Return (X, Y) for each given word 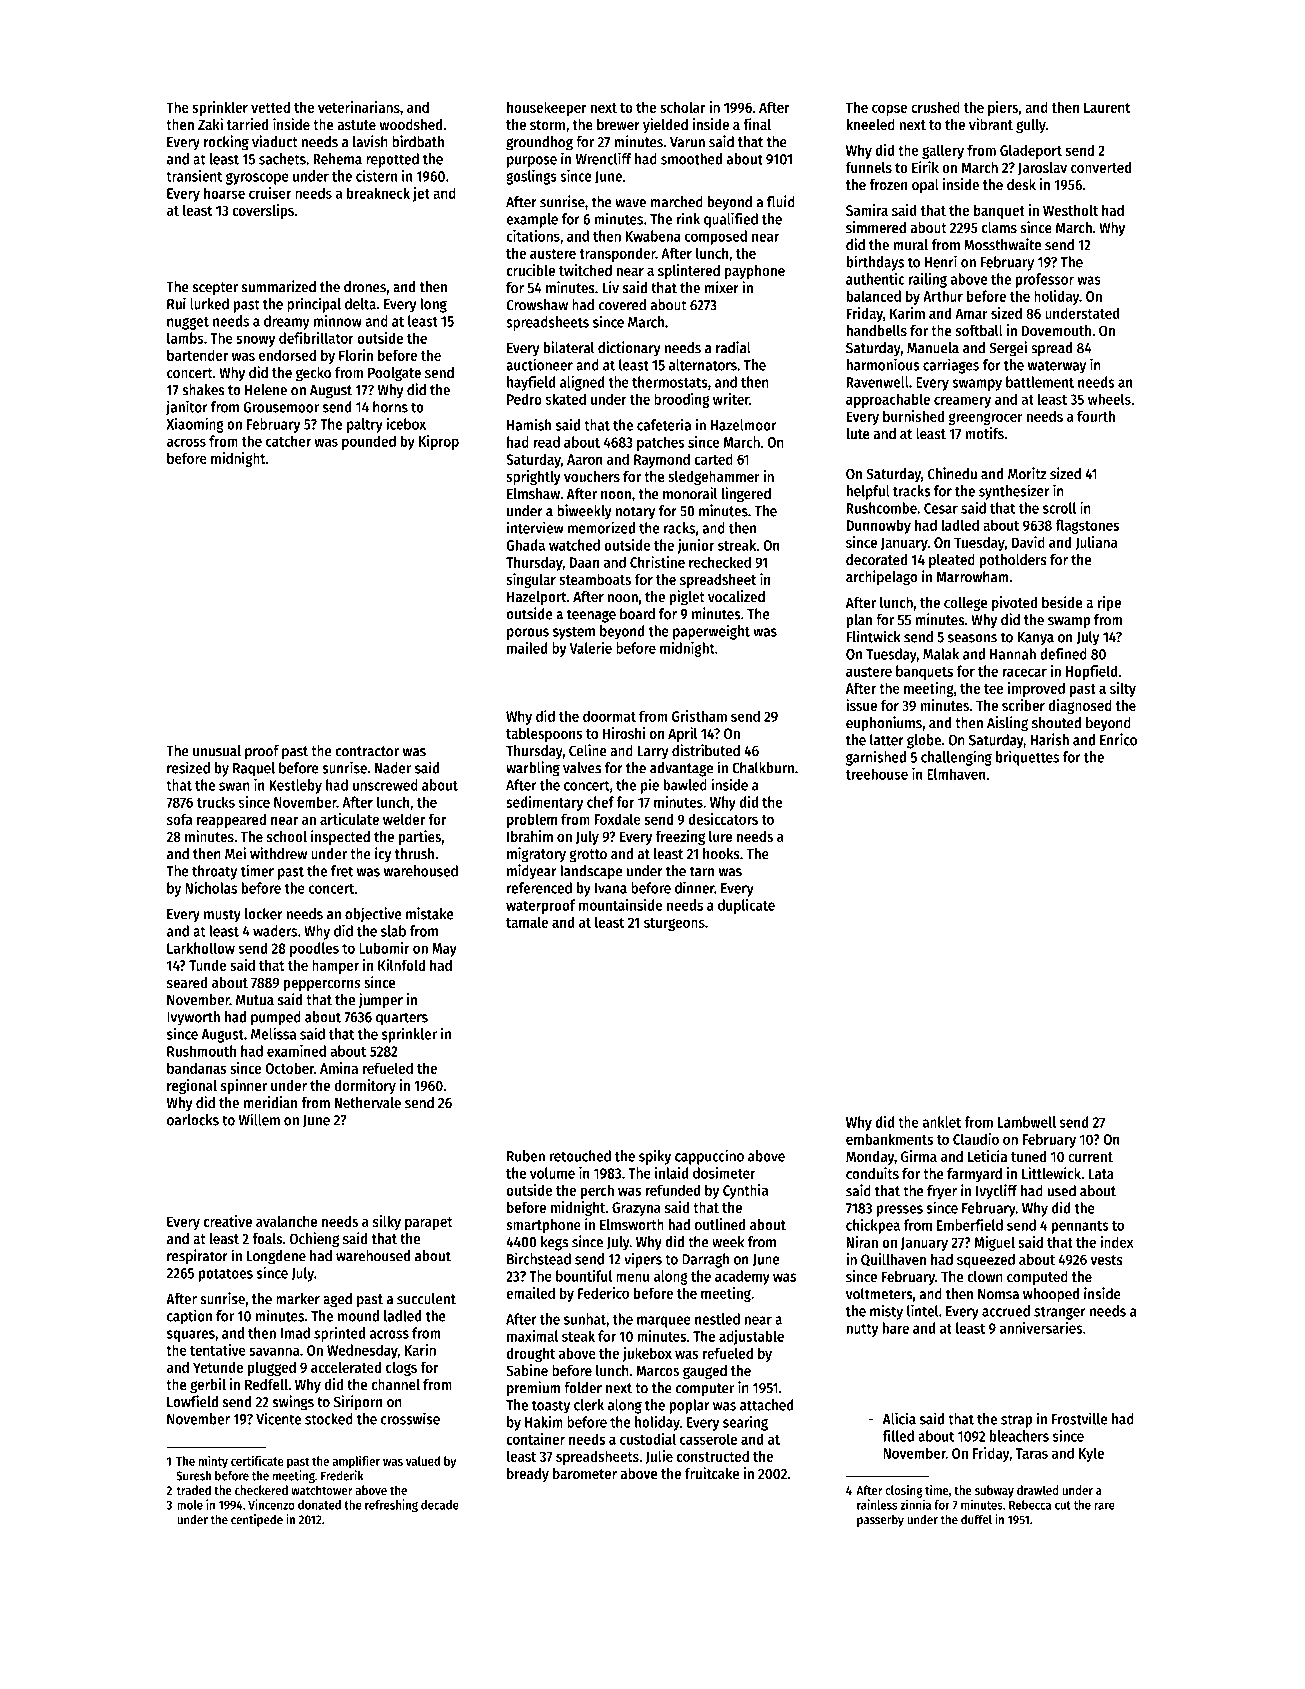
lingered (746, 495)
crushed (935, 107)
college (966, 604)
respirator (197, 1257)
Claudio (976, 1139)
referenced (539, 888)
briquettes (1027, 758)
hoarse (224, 193)
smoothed (691, 159)
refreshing (391, 1506)
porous (528, 634)
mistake (430, 913)
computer (705, 1390)
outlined (720, 1224)
